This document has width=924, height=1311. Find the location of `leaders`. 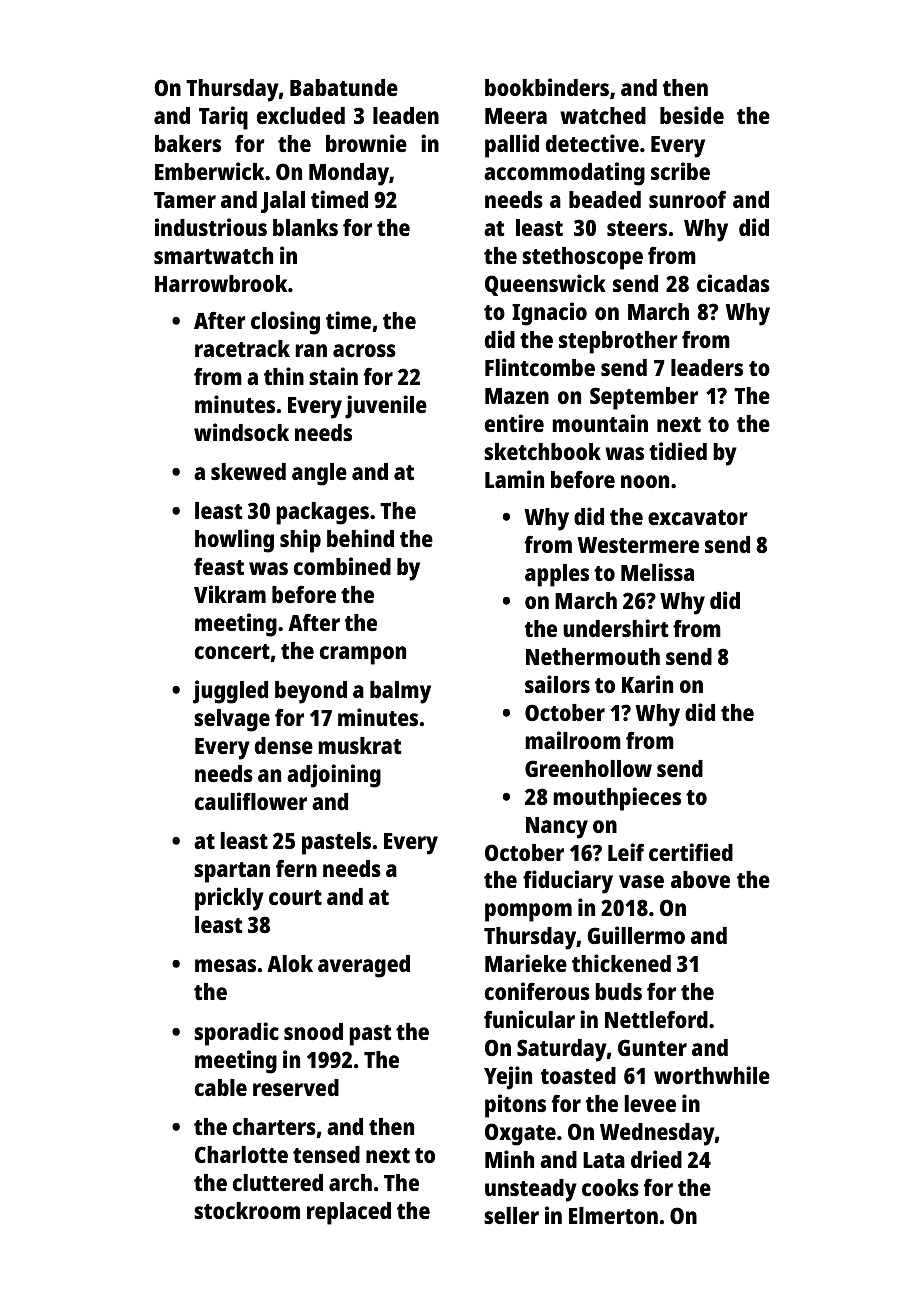

leaders is located at coordinates (707, 367).
